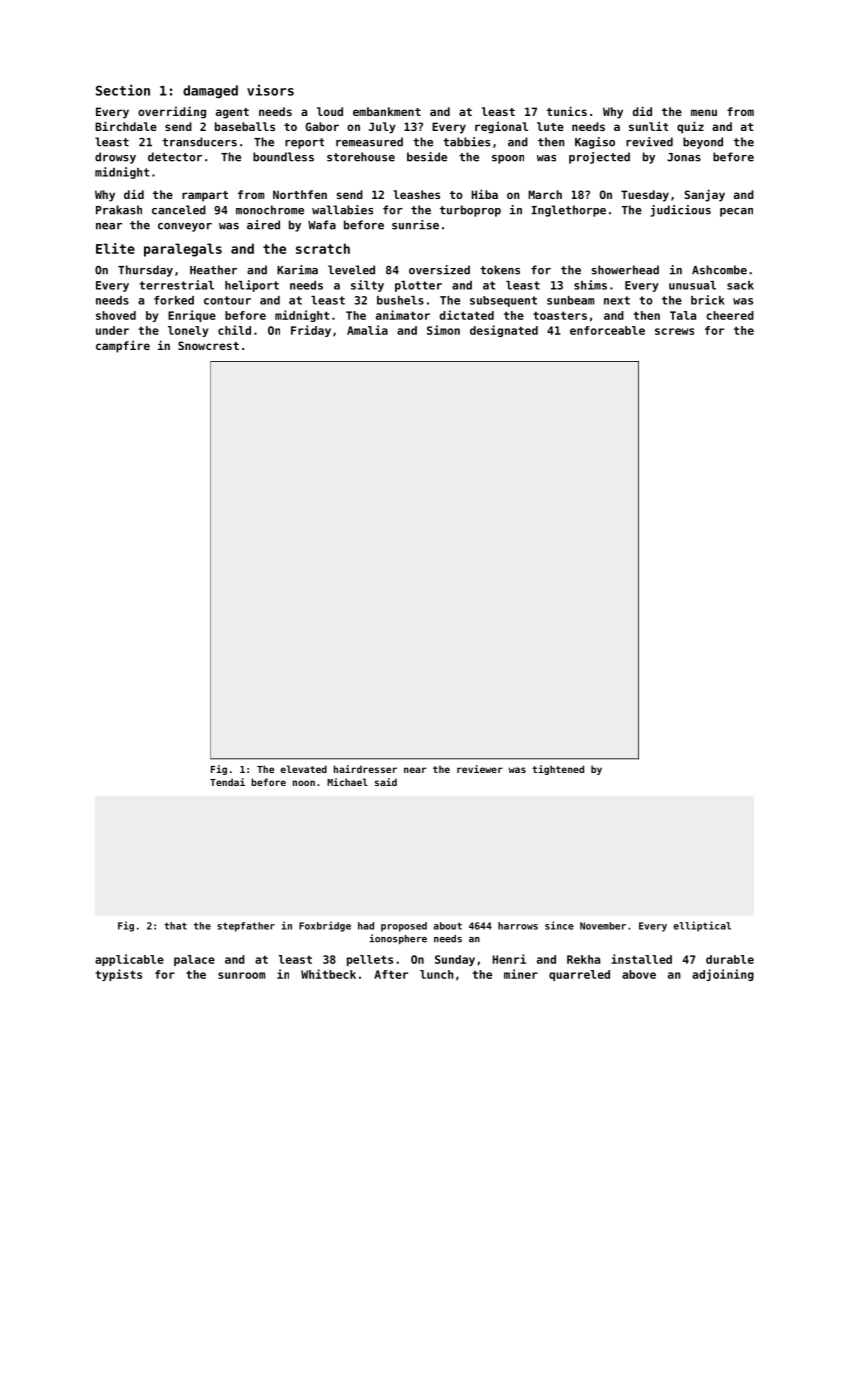 The image size is (849, 1400). What do you see at coordinates (304, 783) in the document?
I see `noon` at bounding box center [304, 783].
